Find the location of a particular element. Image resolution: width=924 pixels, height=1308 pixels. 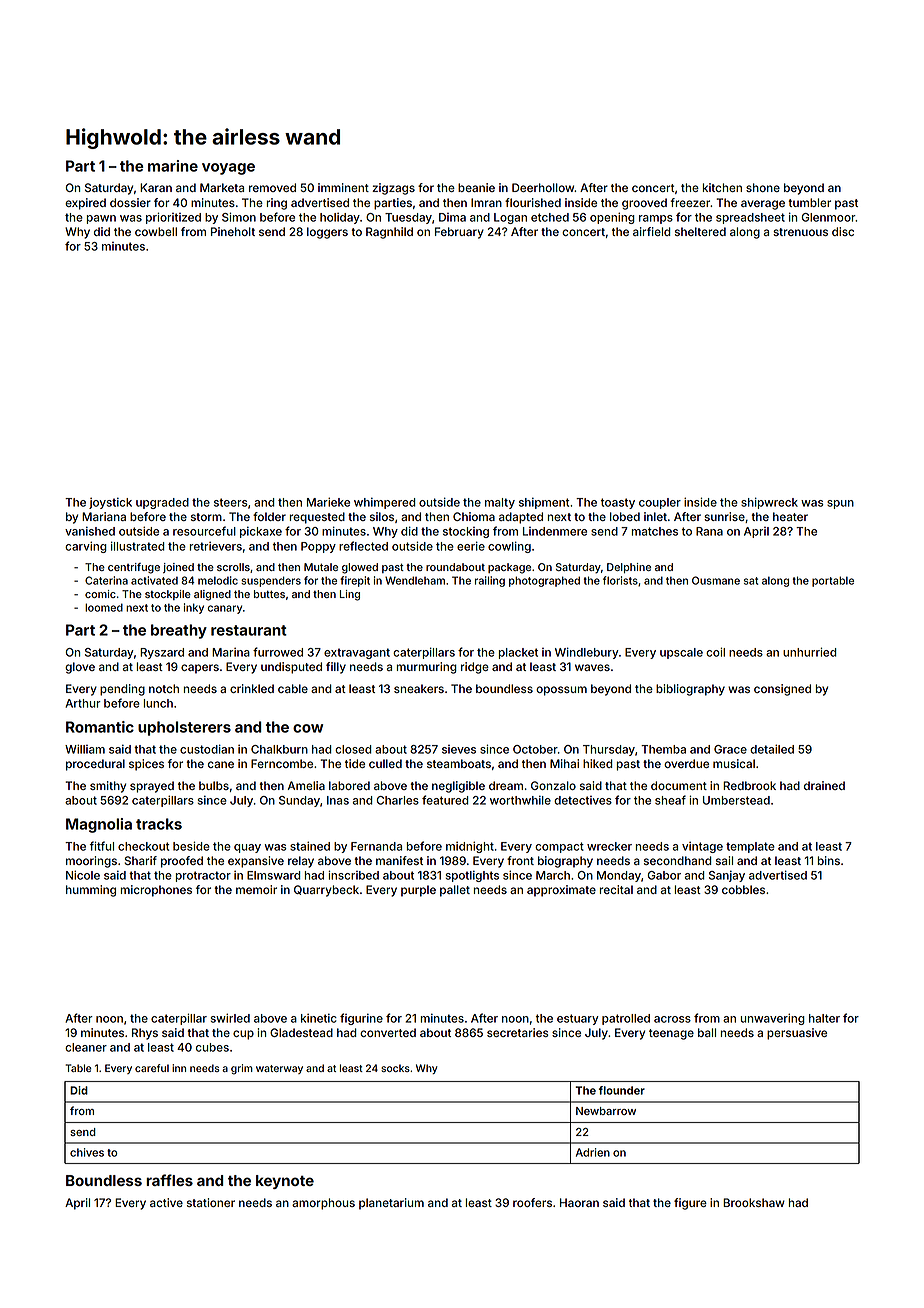

Arthur is located at coordinates (83, 703).
